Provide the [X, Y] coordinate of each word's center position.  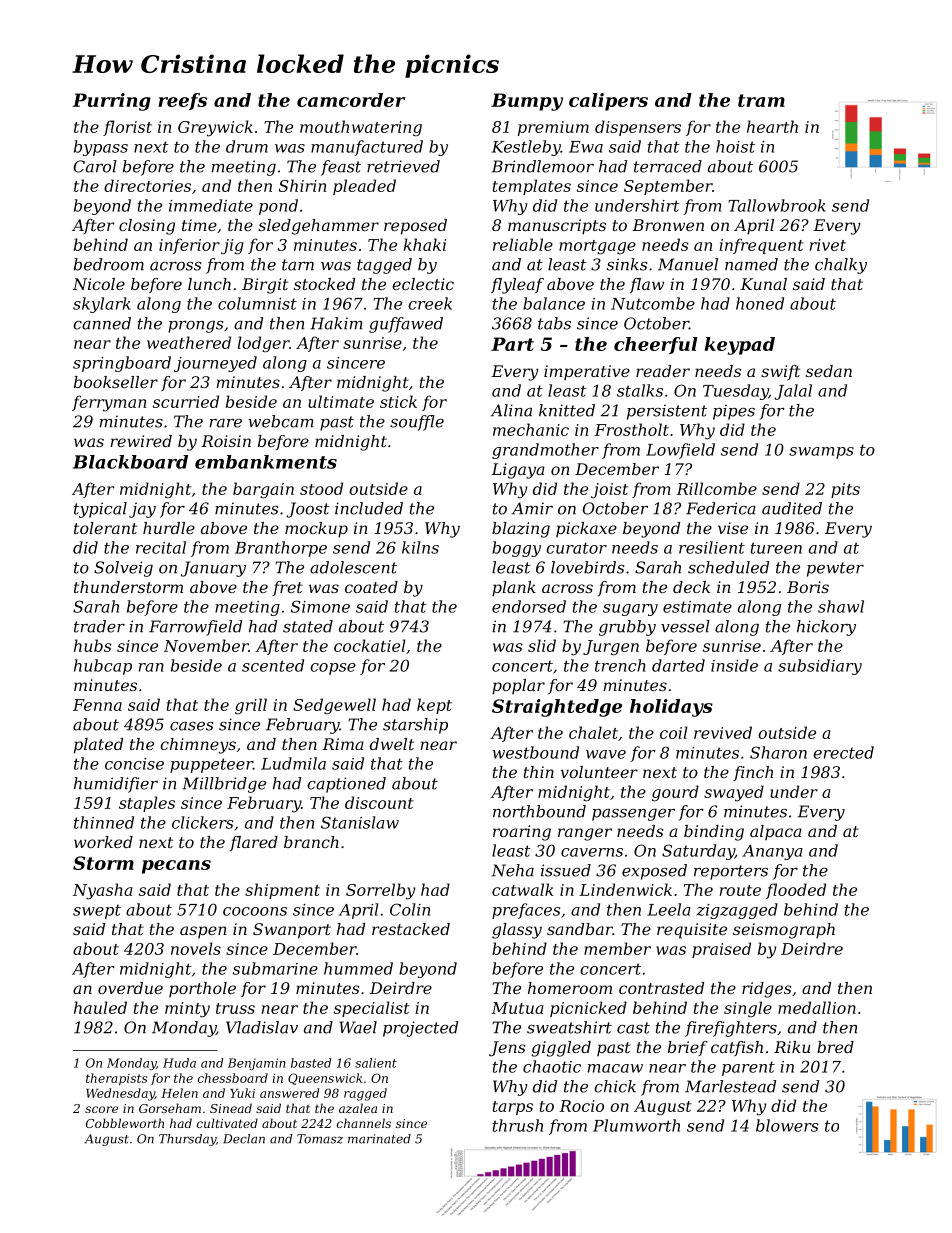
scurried [186, 401]
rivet [828, 245]
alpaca [776, 832]
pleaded [364, 187]
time [199, 225]
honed [760, 303]
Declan [244, 1139]
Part [512, 344]
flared [254, 843]
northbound [539, 811]
